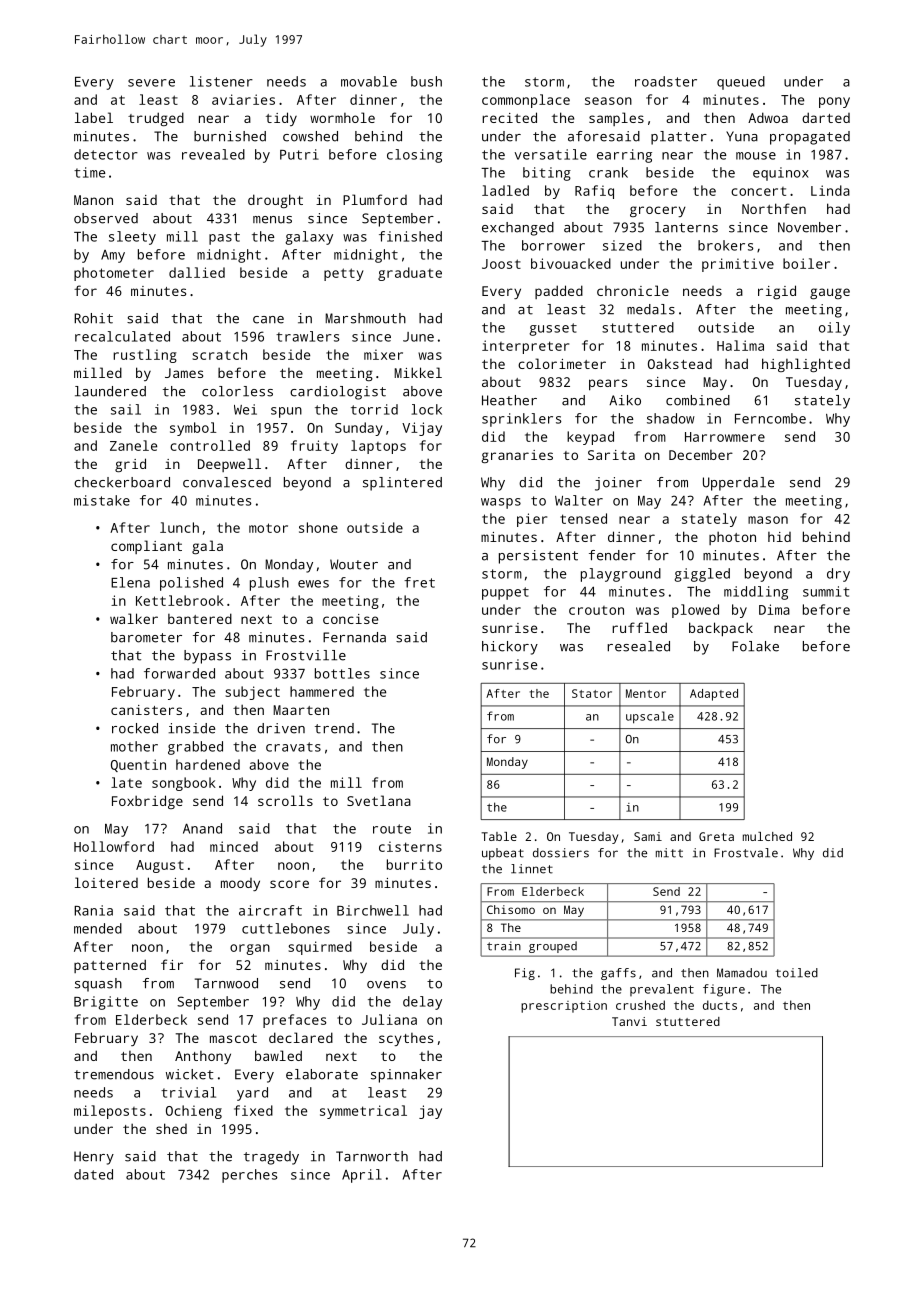  Describe the element at coordinates (234, 846) in the screenshot. I see `minced` at that location.
